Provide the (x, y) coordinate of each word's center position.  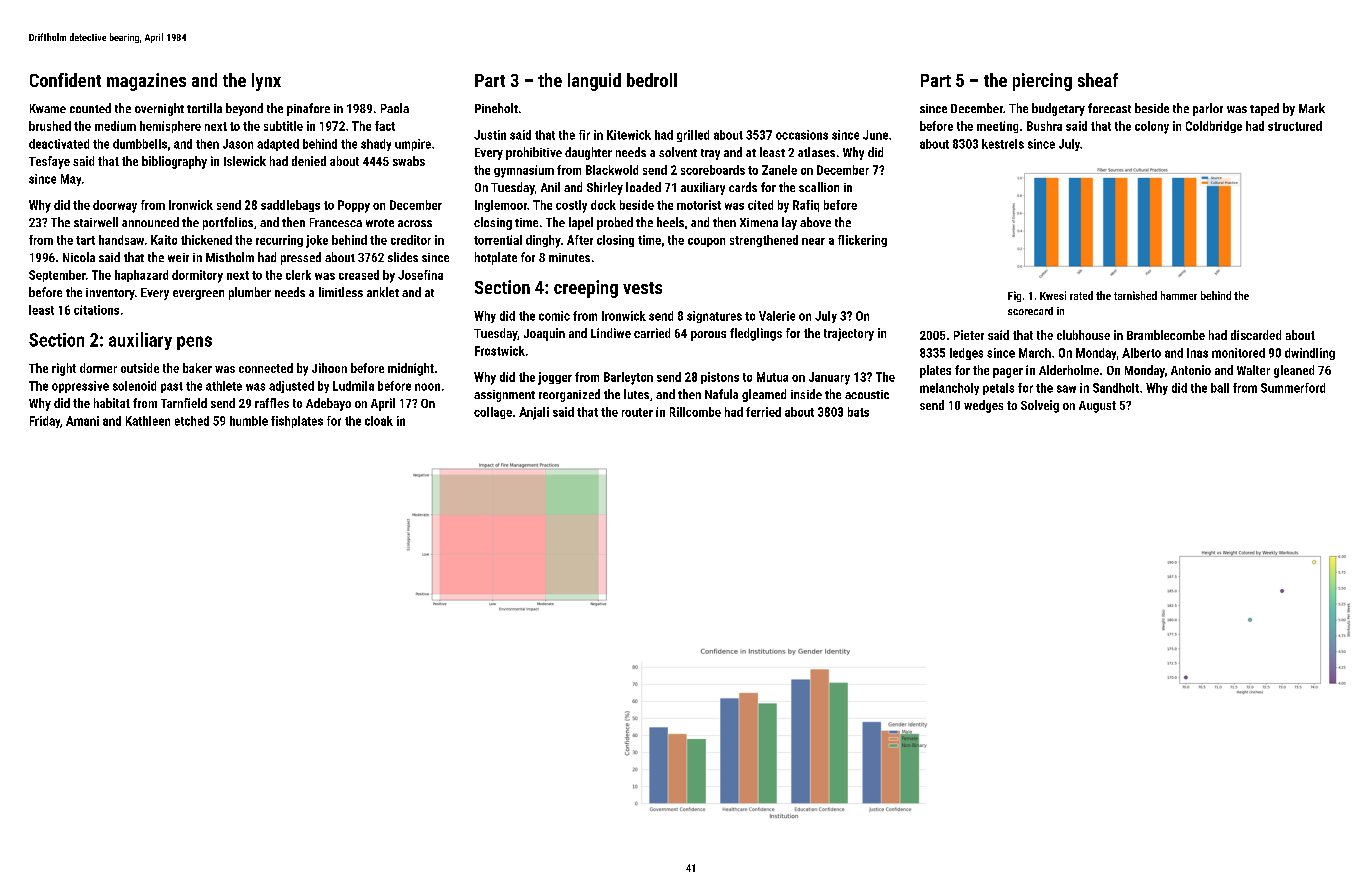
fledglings (756, 334)
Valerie (777, 316)
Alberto (1141, 353)
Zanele (779, 170)
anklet (383, 292)
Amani (82, 421)
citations (96, 310)
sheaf (1098, 80)
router (637, 412)
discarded (1256, 335)
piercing (1042, 82)
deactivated (59, 144)
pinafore (308, 109)
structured (1295, 126)
